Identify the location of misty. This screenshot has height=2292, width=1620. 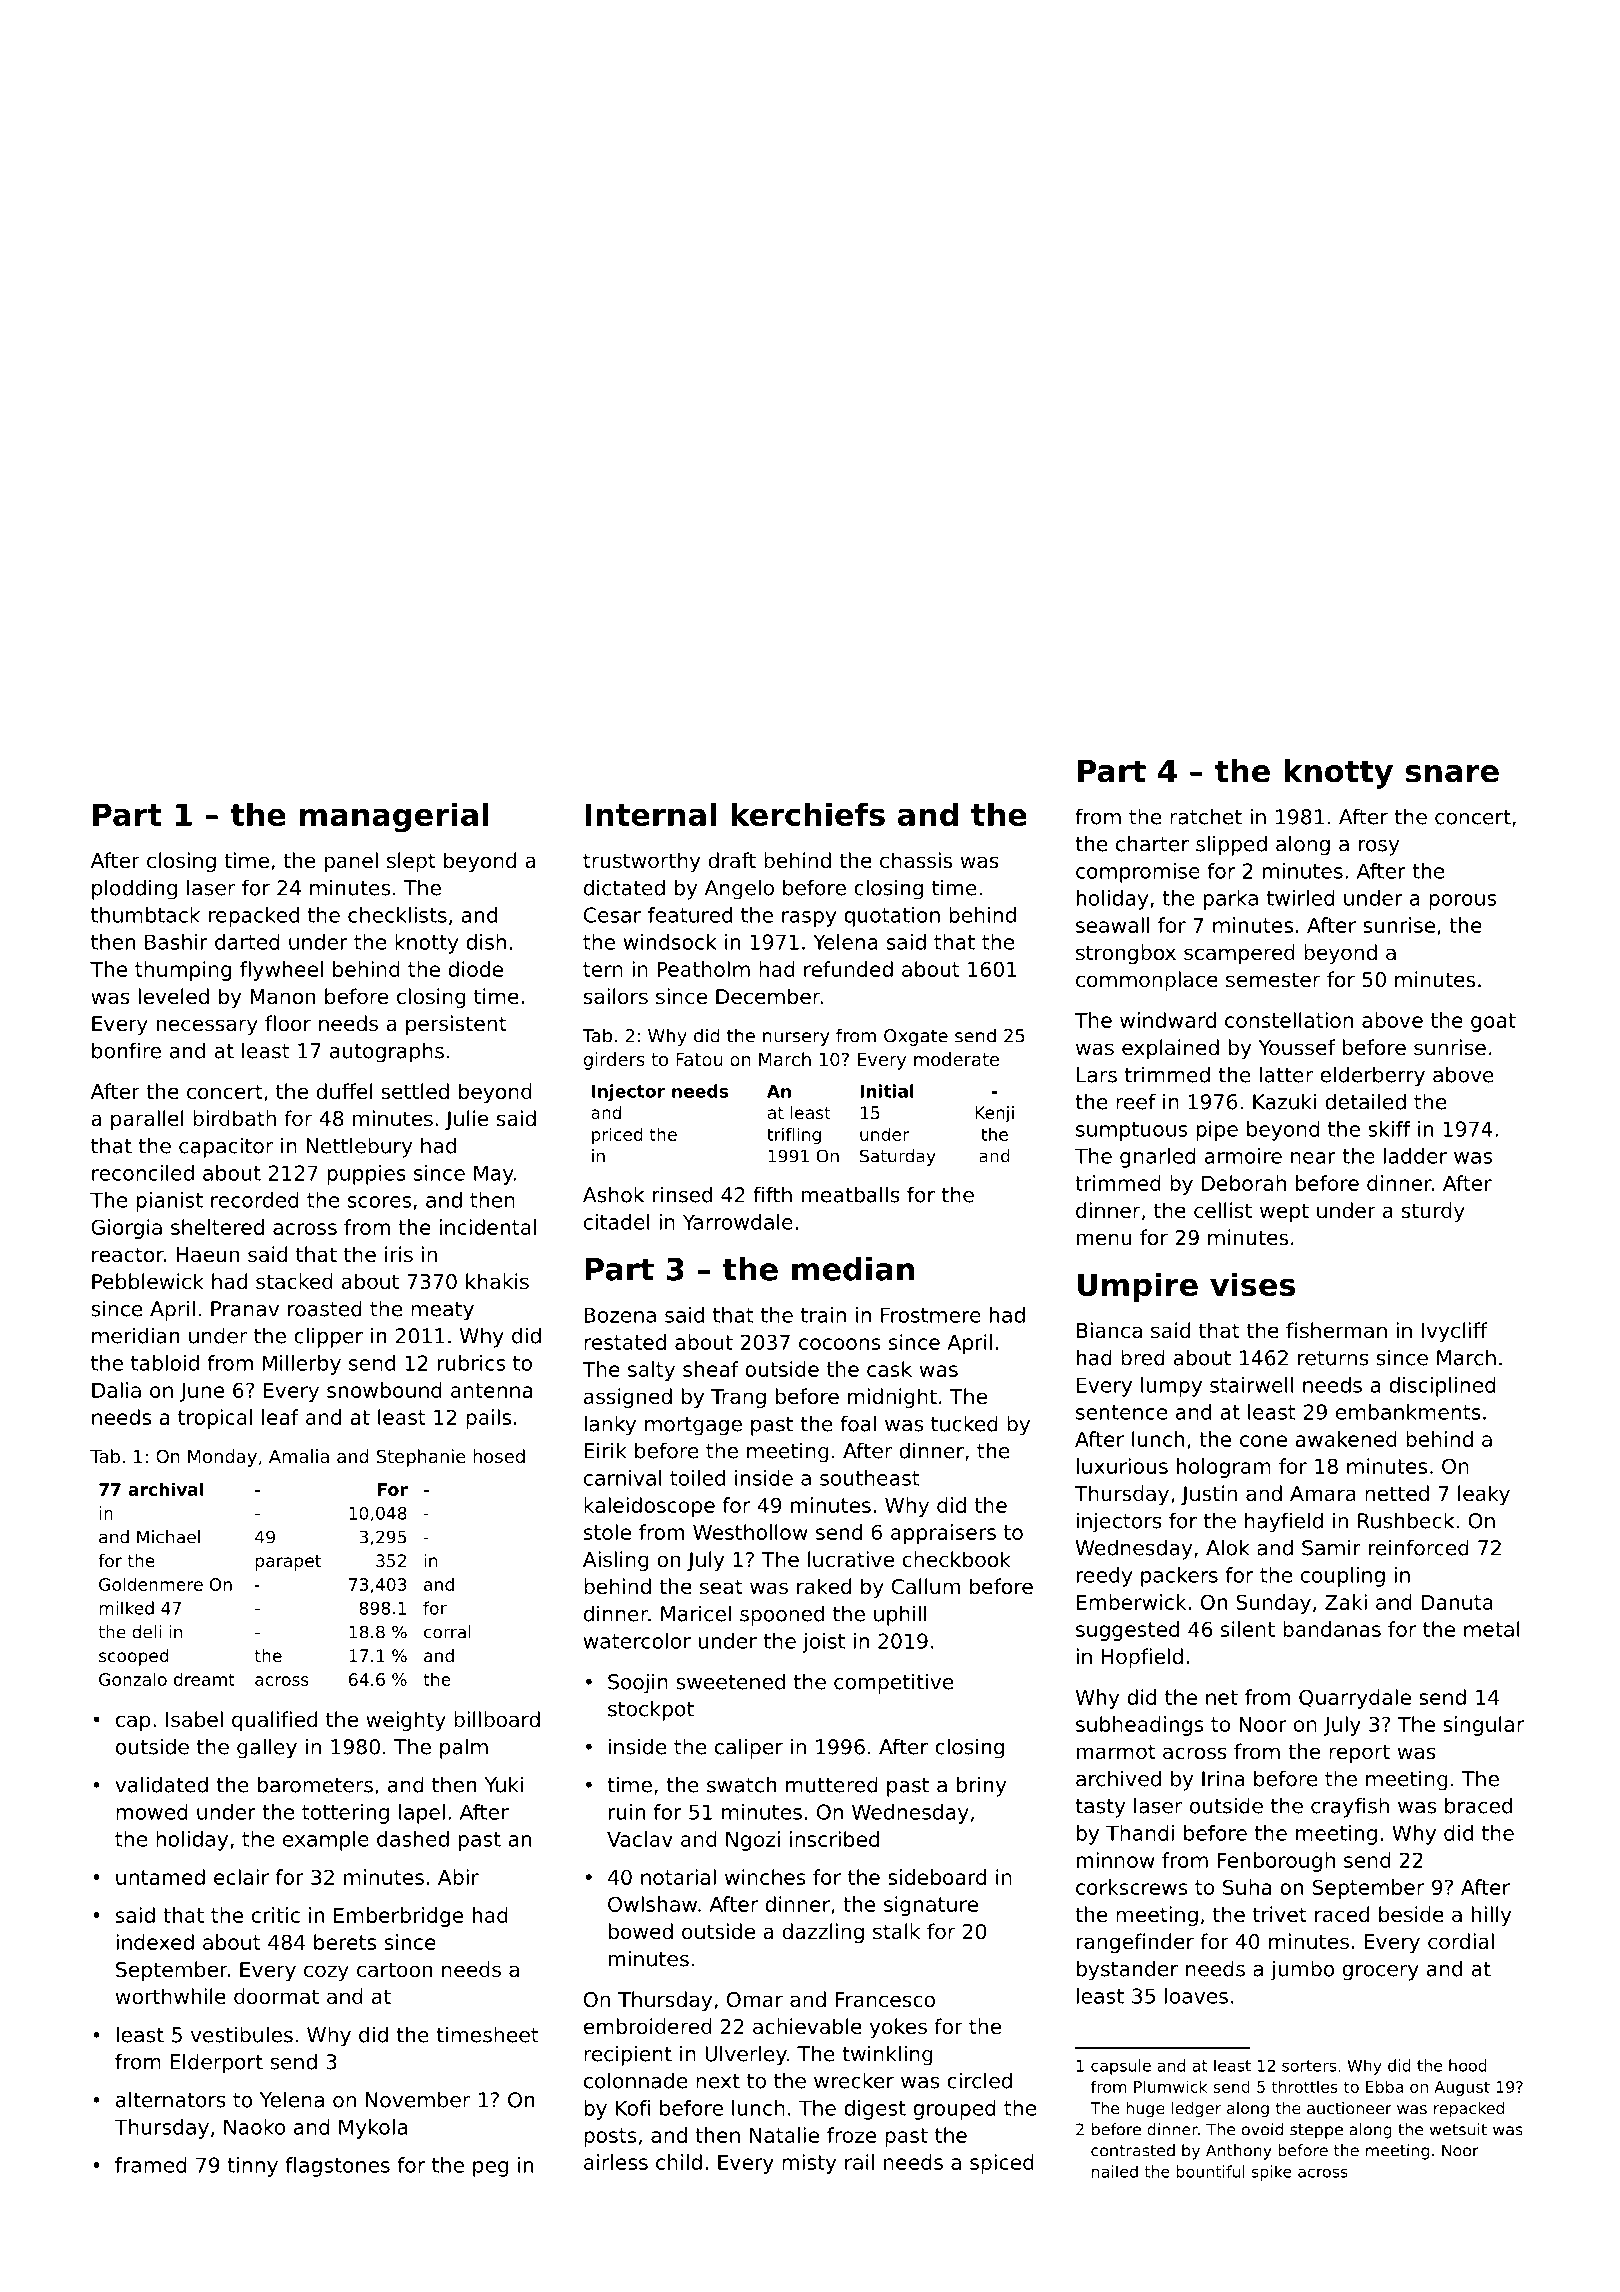
(809, 2164).
